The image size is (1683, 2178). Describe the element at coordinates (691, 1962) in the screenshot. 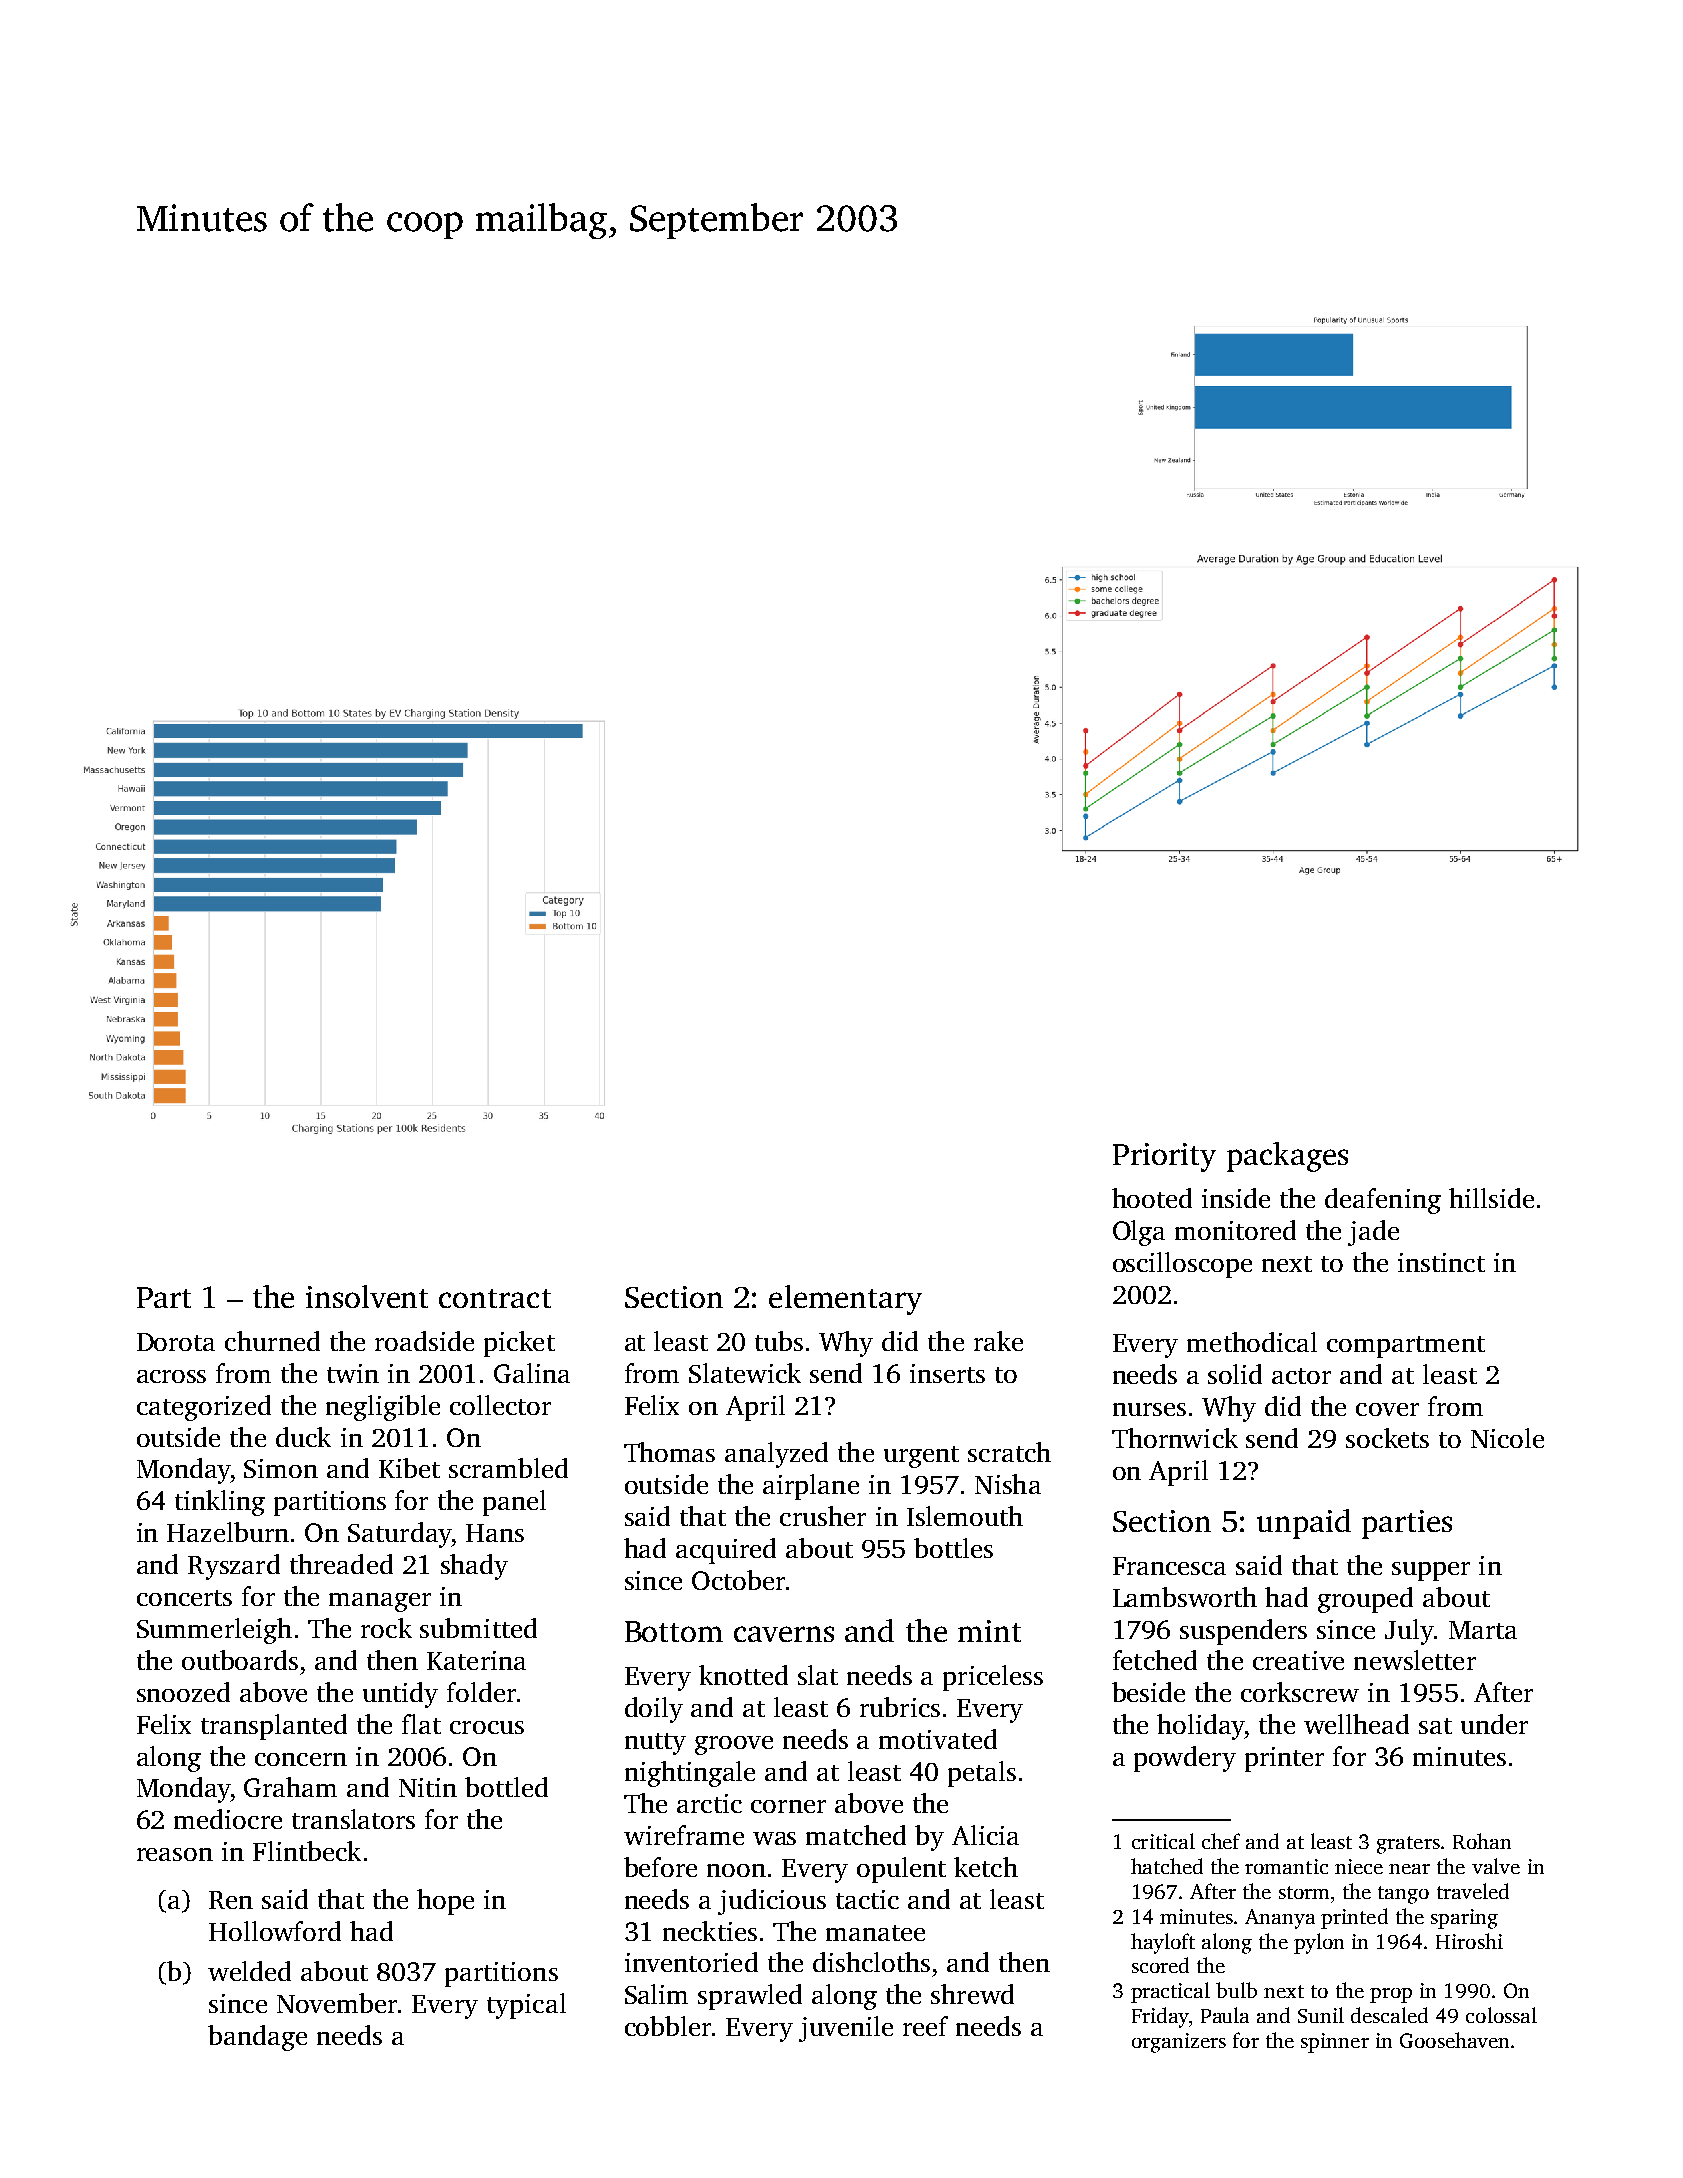

I see `inventoried` at that location.
